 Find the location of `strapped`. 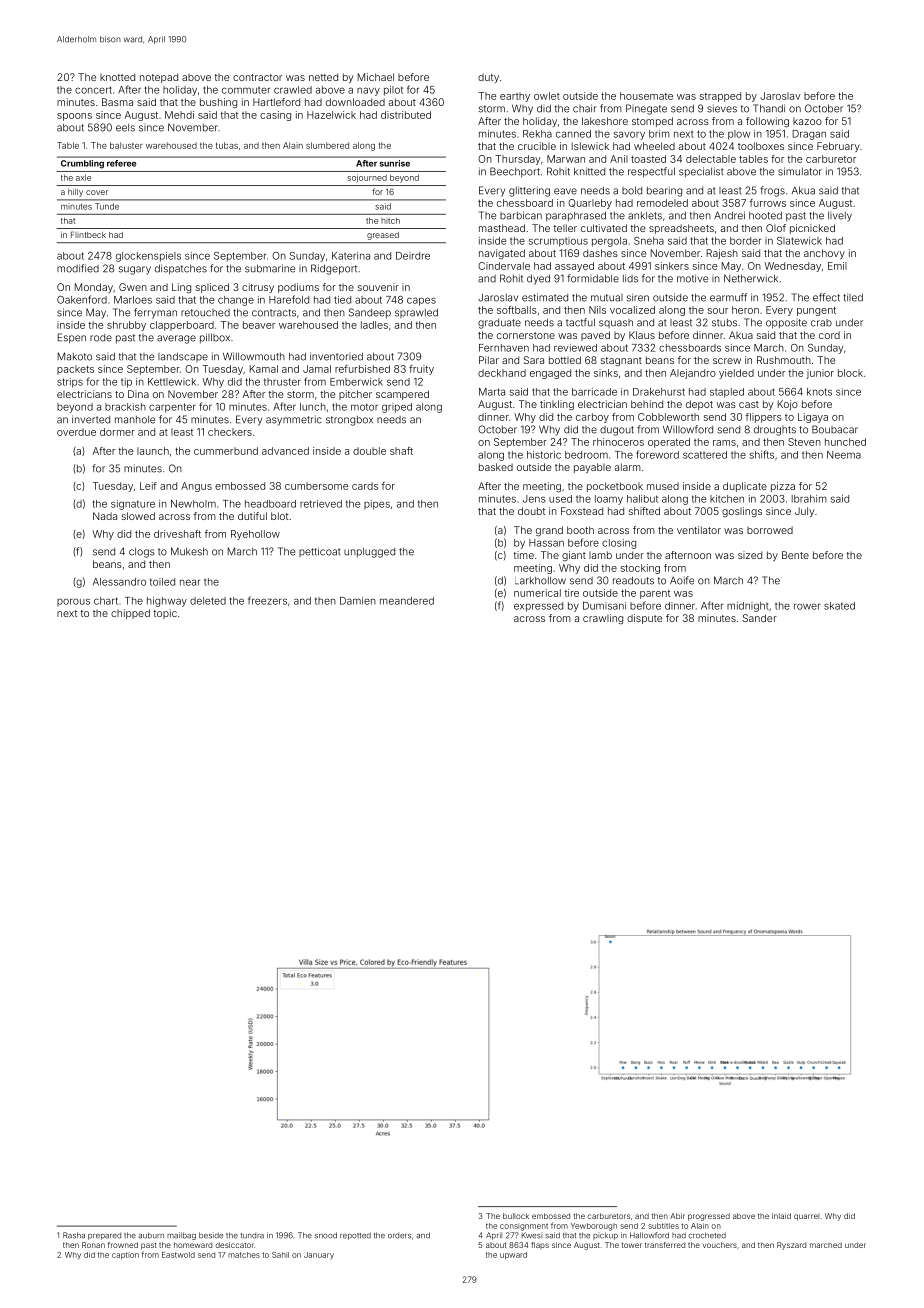

strapped is located at coordinates (720, 97).
